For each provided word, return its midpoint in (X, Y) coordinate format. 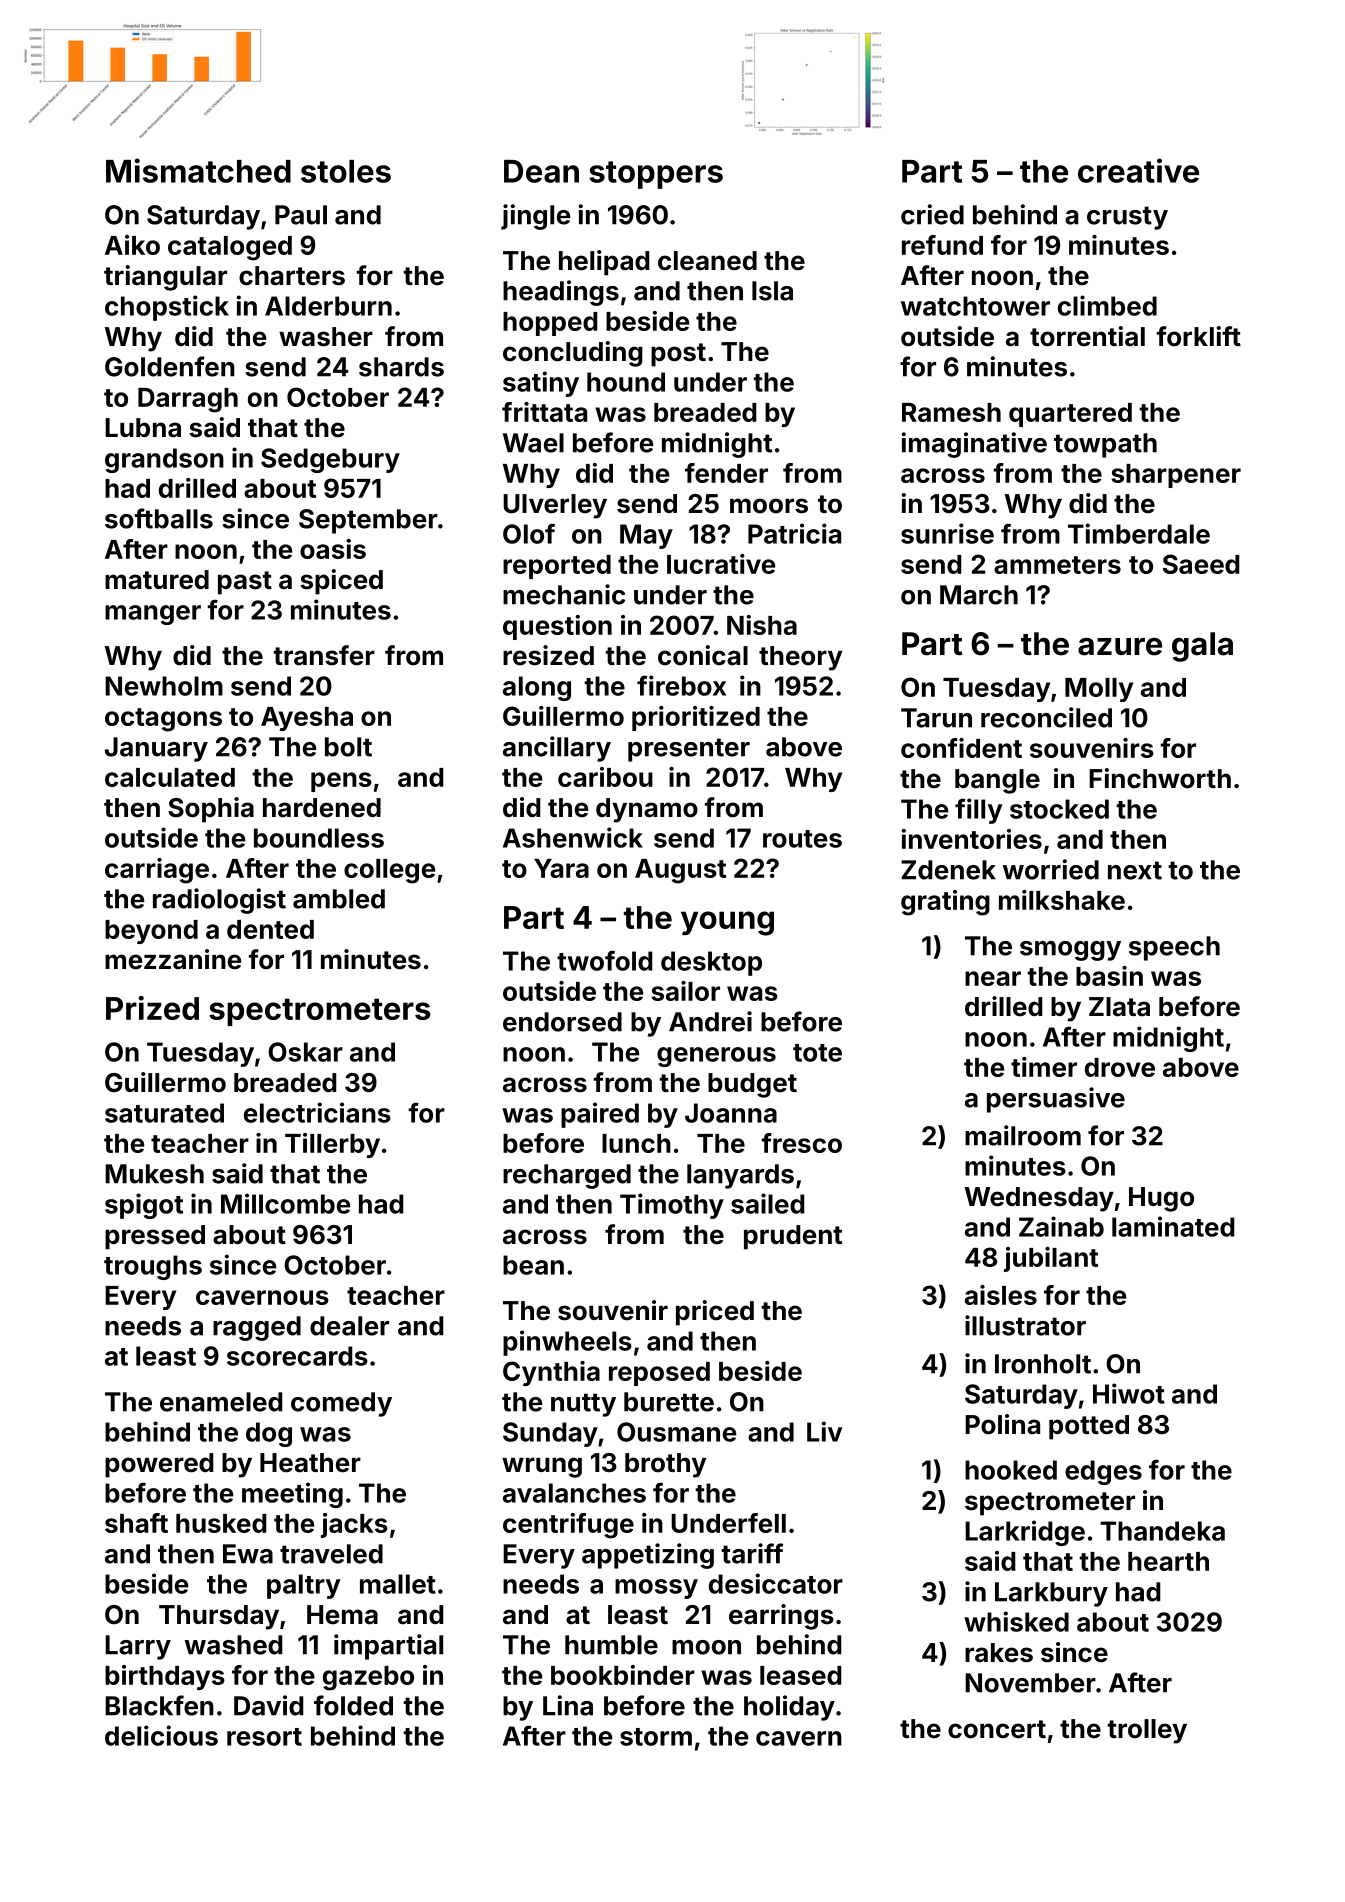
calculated (170, 777)
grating (945, 903)
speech (1174, 948)
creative (1138, 170)
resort (264, 1737)
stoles (346, 171)
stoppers (656, 175)
